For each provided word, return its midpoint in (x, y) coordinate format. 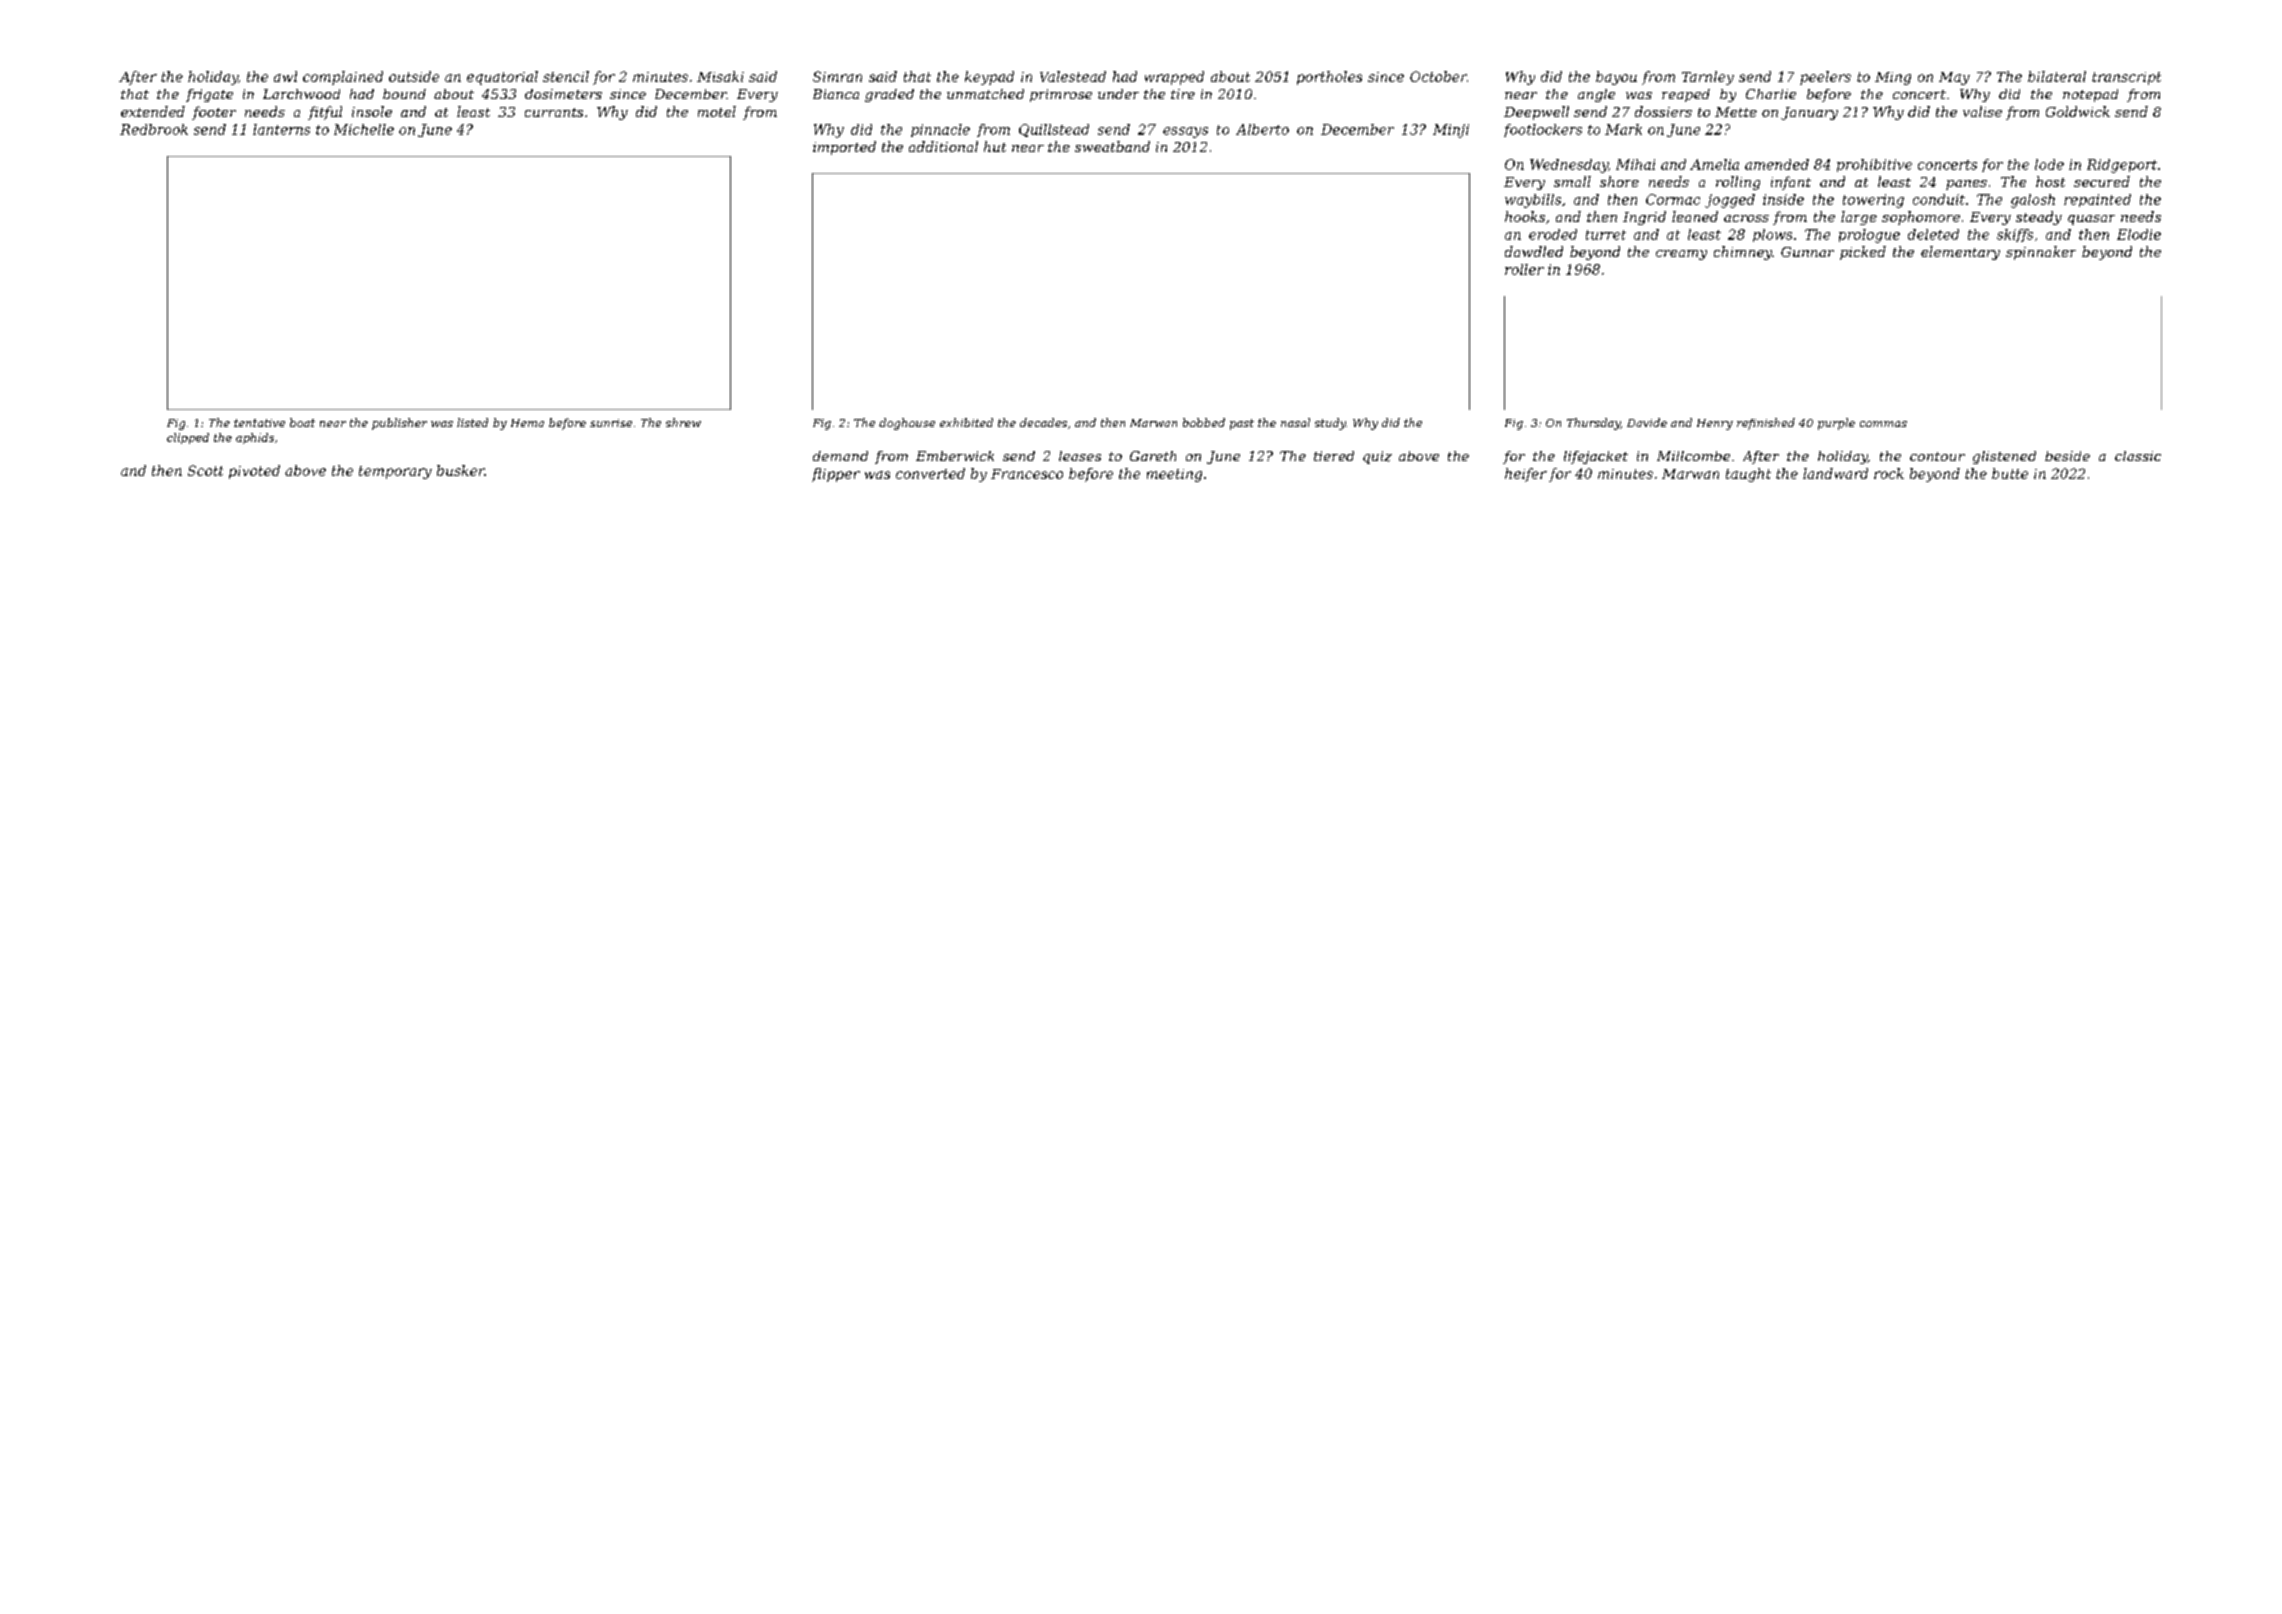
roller (1524, 269)
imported (844, 148)
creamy (1681, 255)
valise (1982, 111)
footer (214, 113)
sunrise (611, 423)
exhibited (966, 422)
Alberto (1262, 129)
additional (943, 146)
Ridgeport (2122, 166)
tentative (259, 423)
